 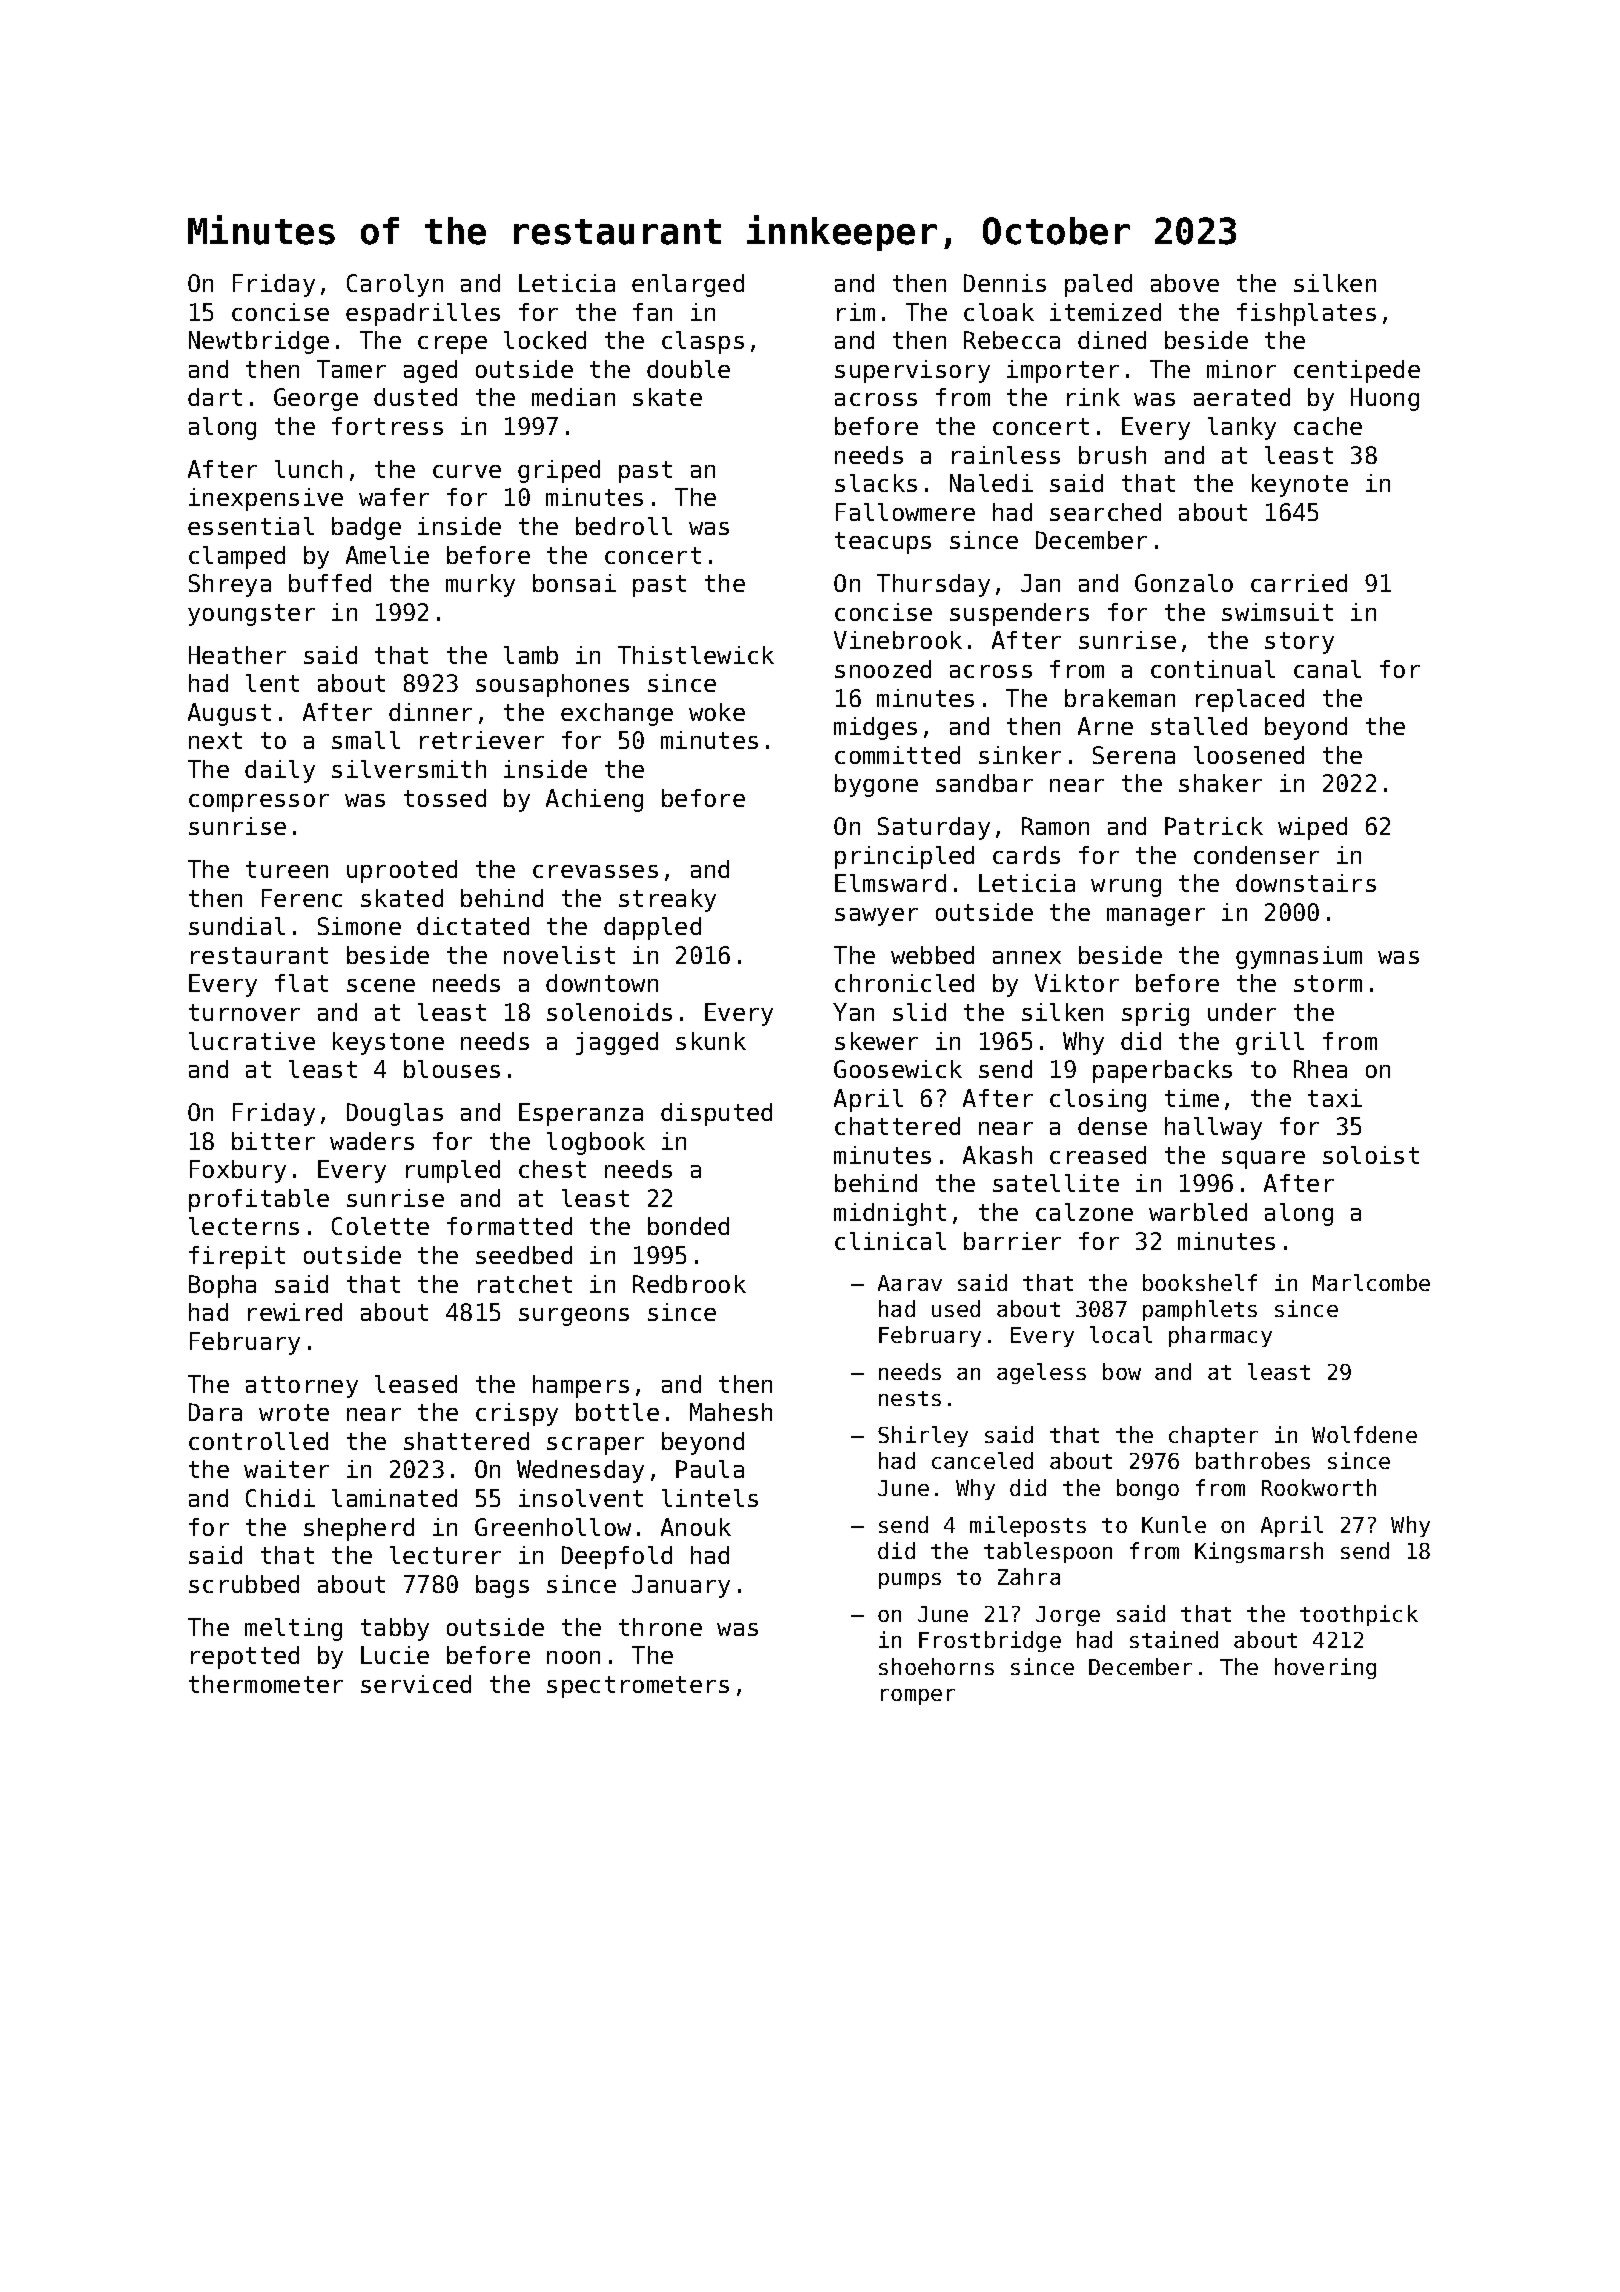 What do you see at coordinates (1325, 1668) in the page?
I see `hovering` at bounding box center [1325, 1668].
